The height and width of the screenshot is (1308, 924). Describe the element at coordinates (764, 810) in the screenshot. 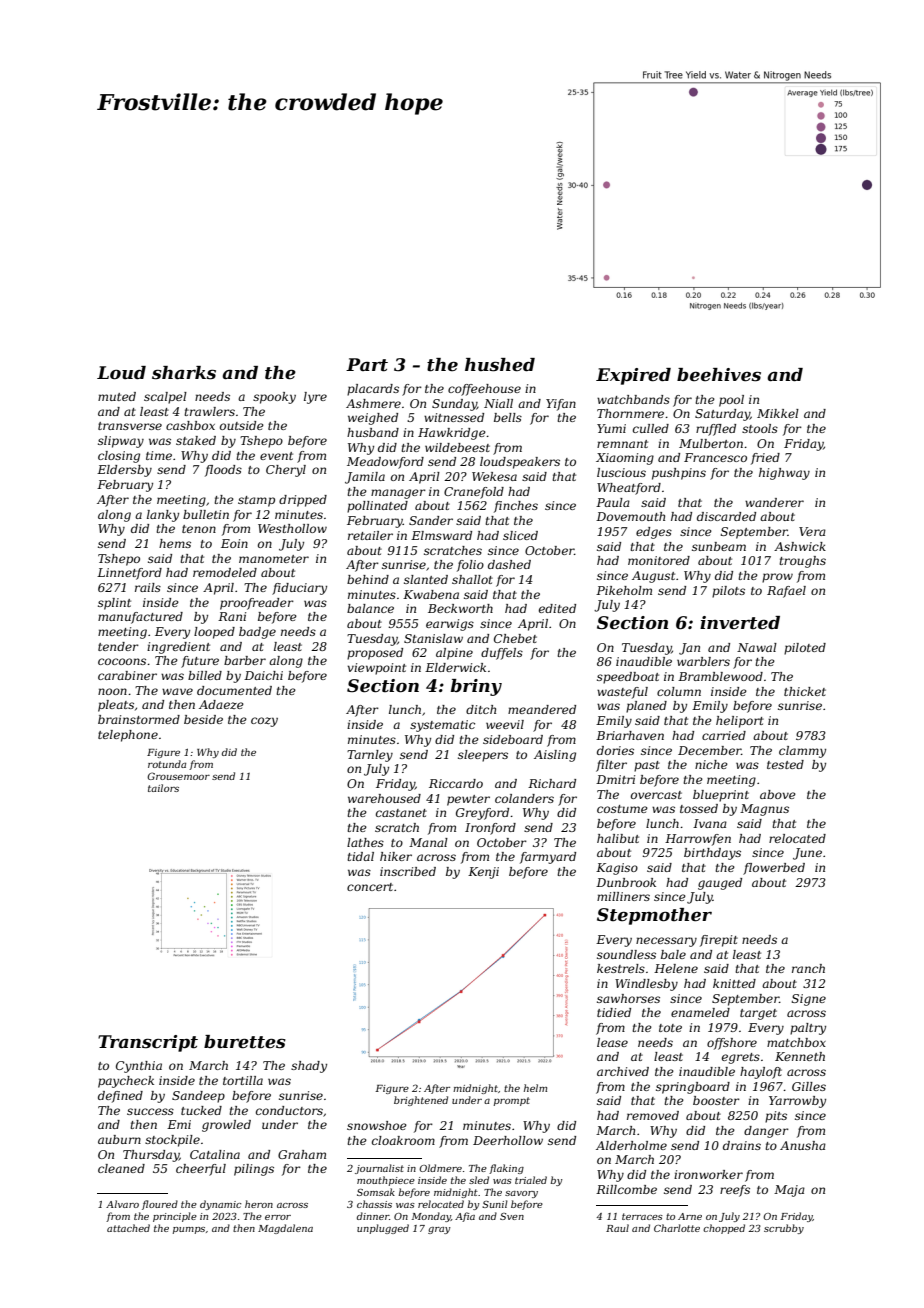

I see `Magnus` at that location.
